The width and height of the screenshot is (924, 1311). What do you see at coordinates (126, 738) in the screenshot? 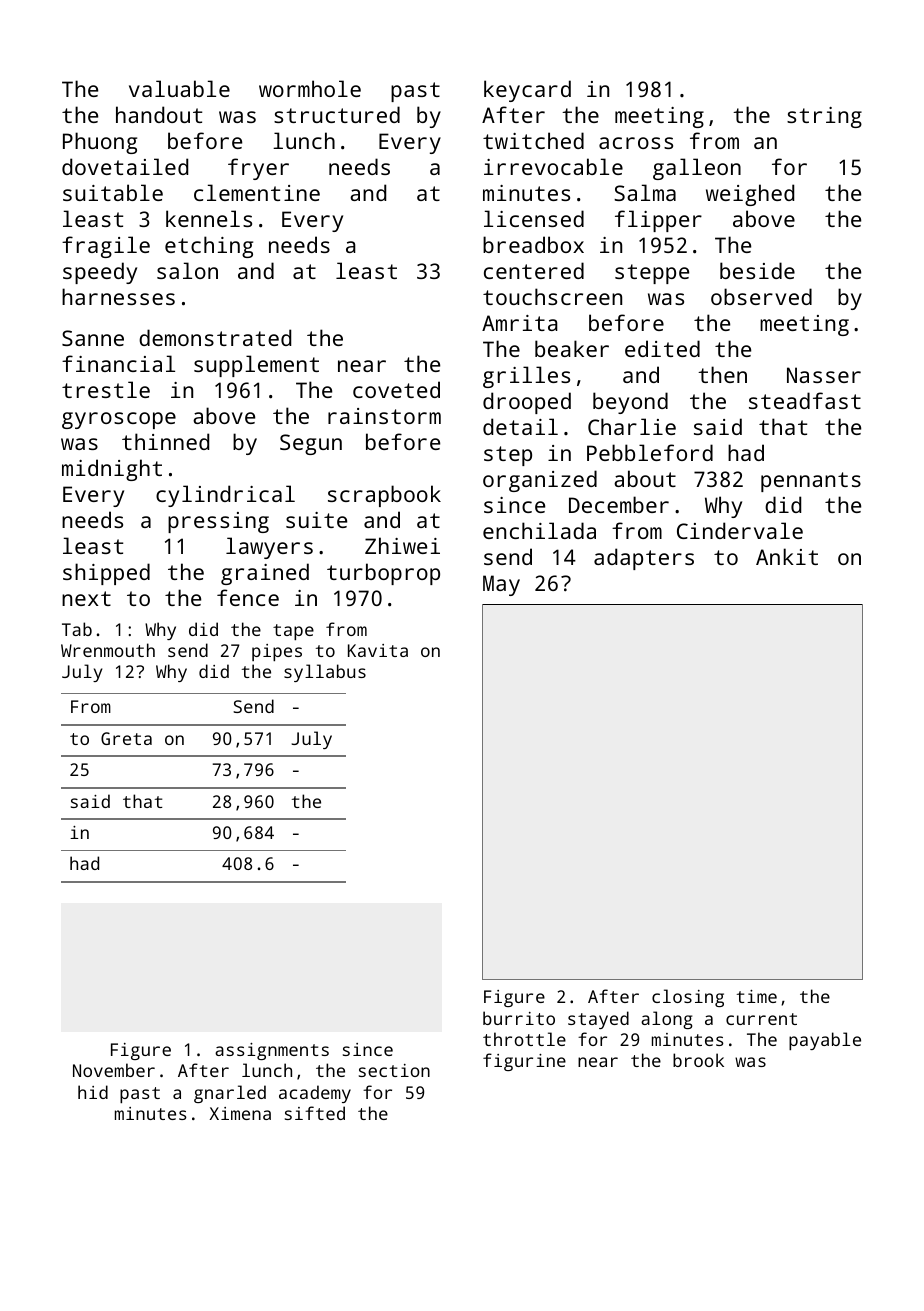
I see `Greta` at bounding box center [126, 738].
